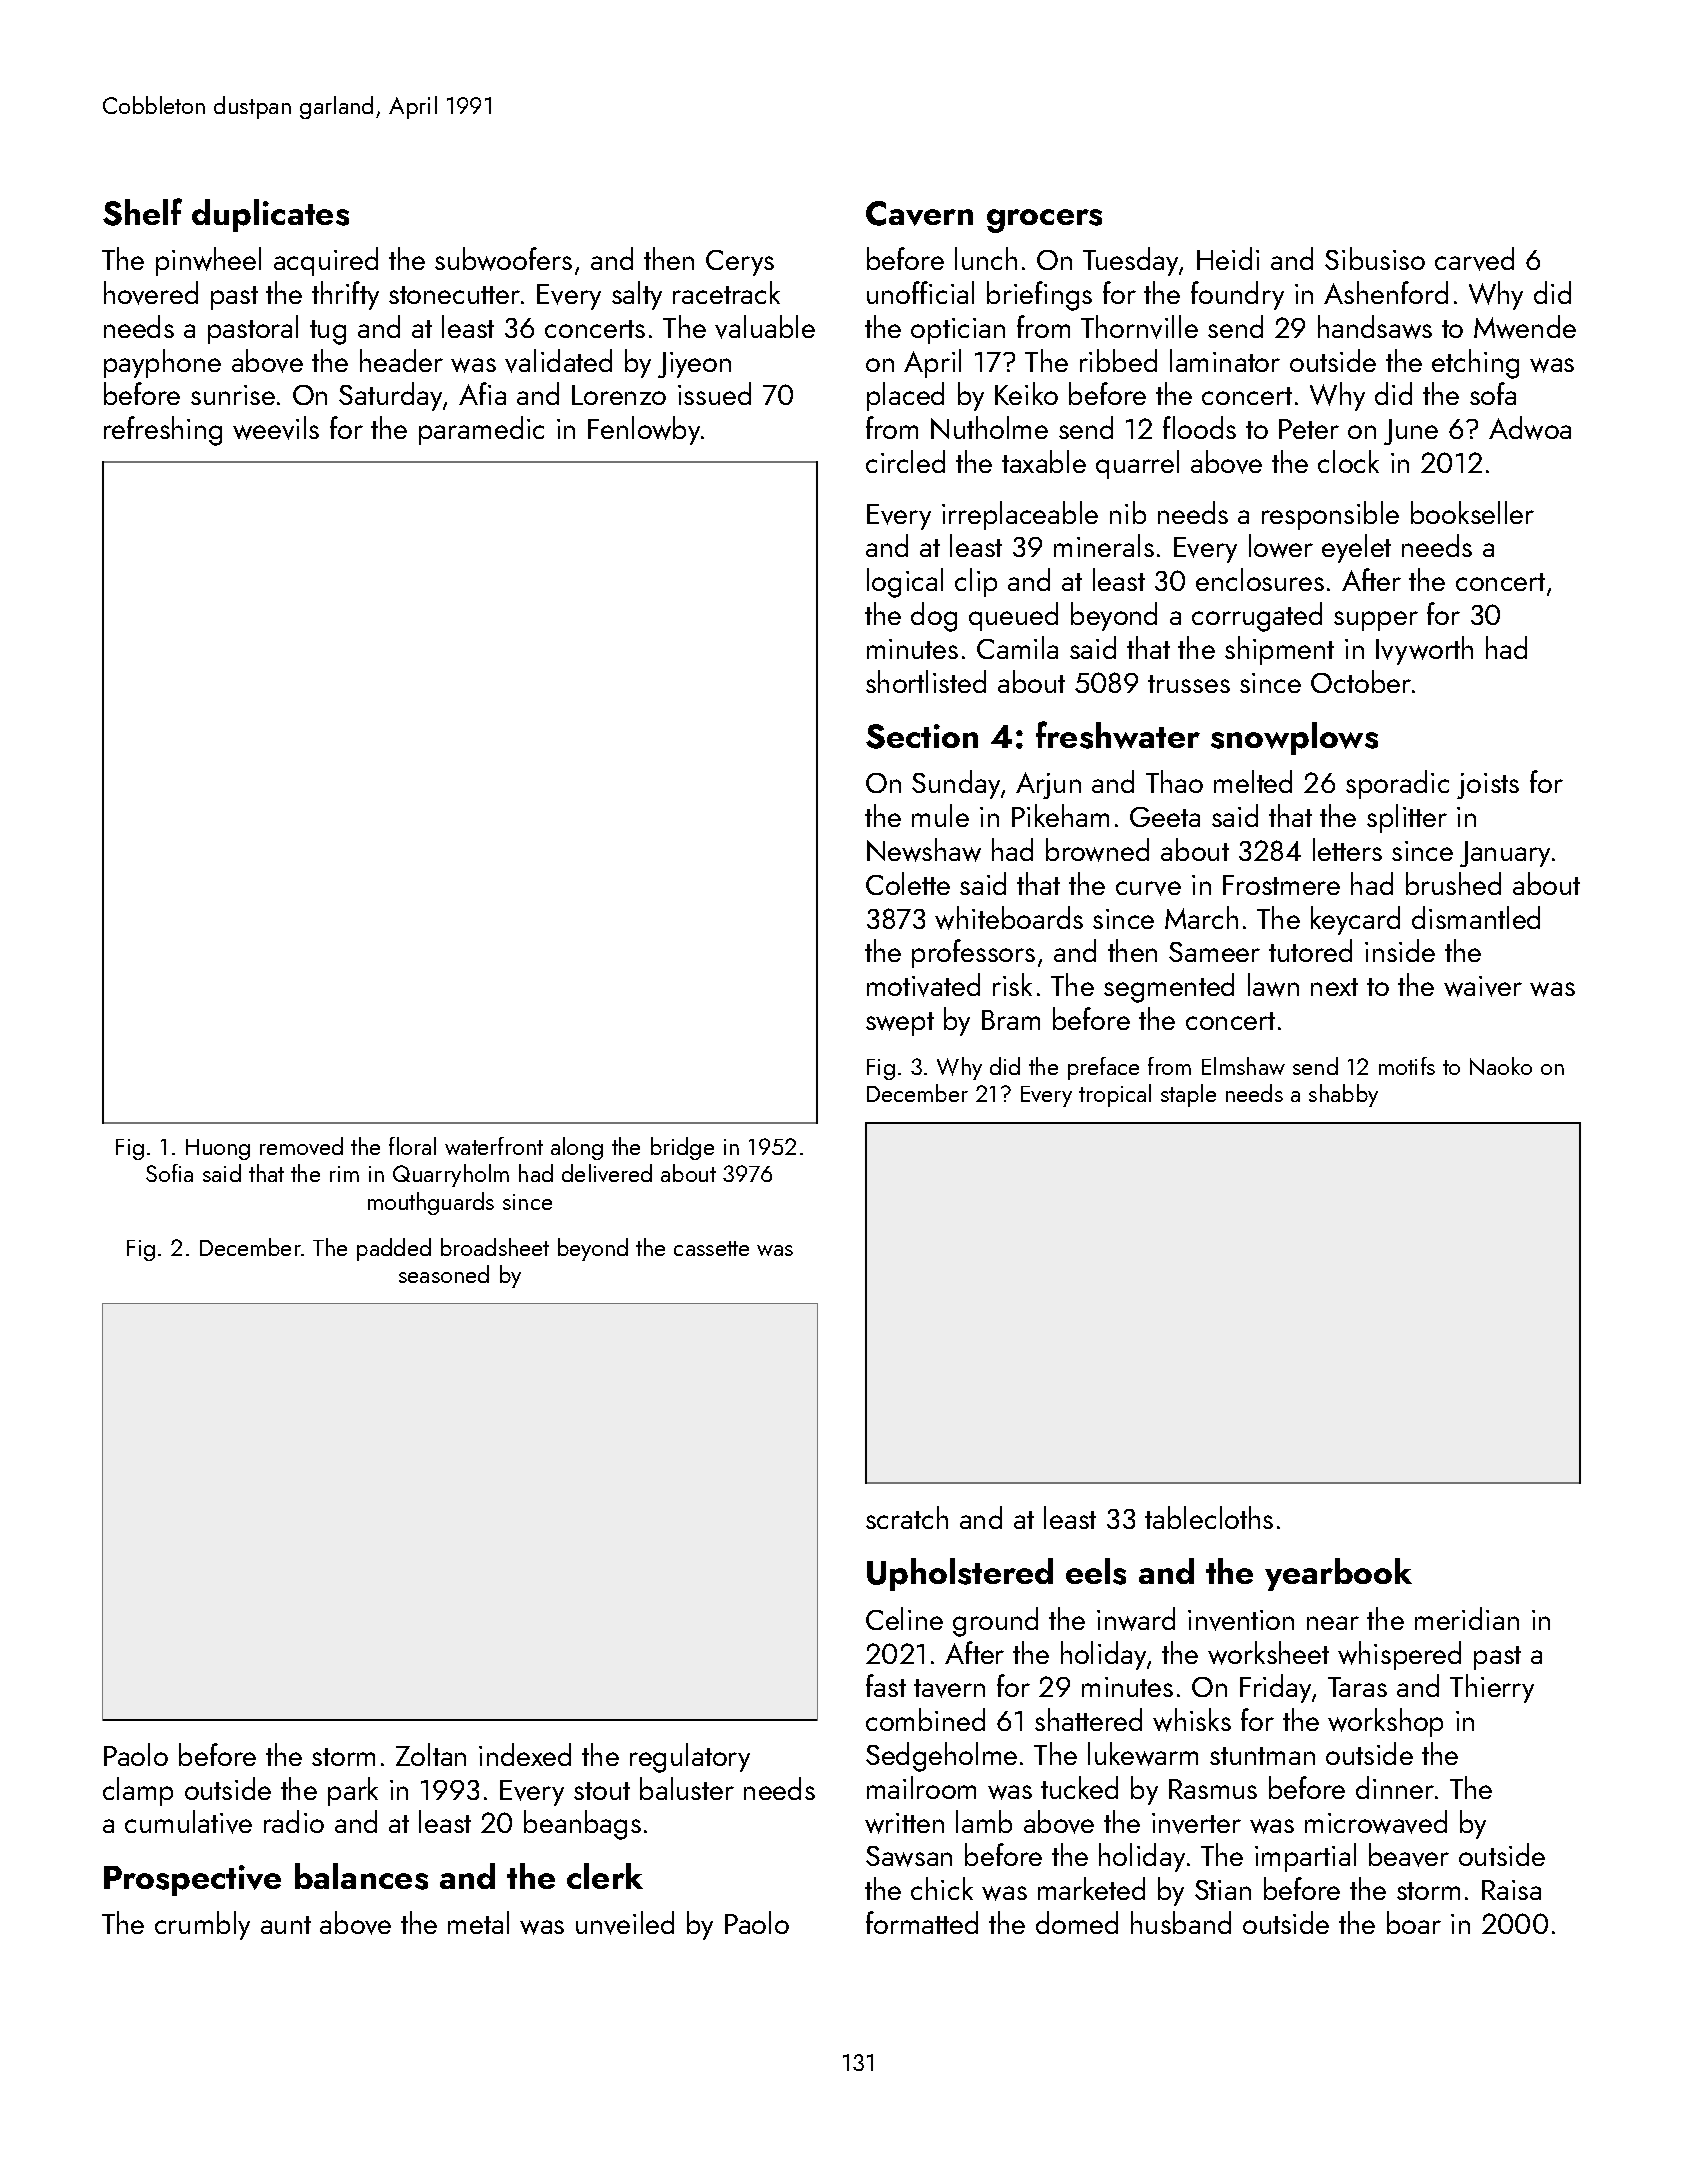 The height and width of the screenshot is (2178, 1683). What do you see at coordinates (922, 1922) in the screenshot?
I see `formatted` at bounding box center [922, 1922].
